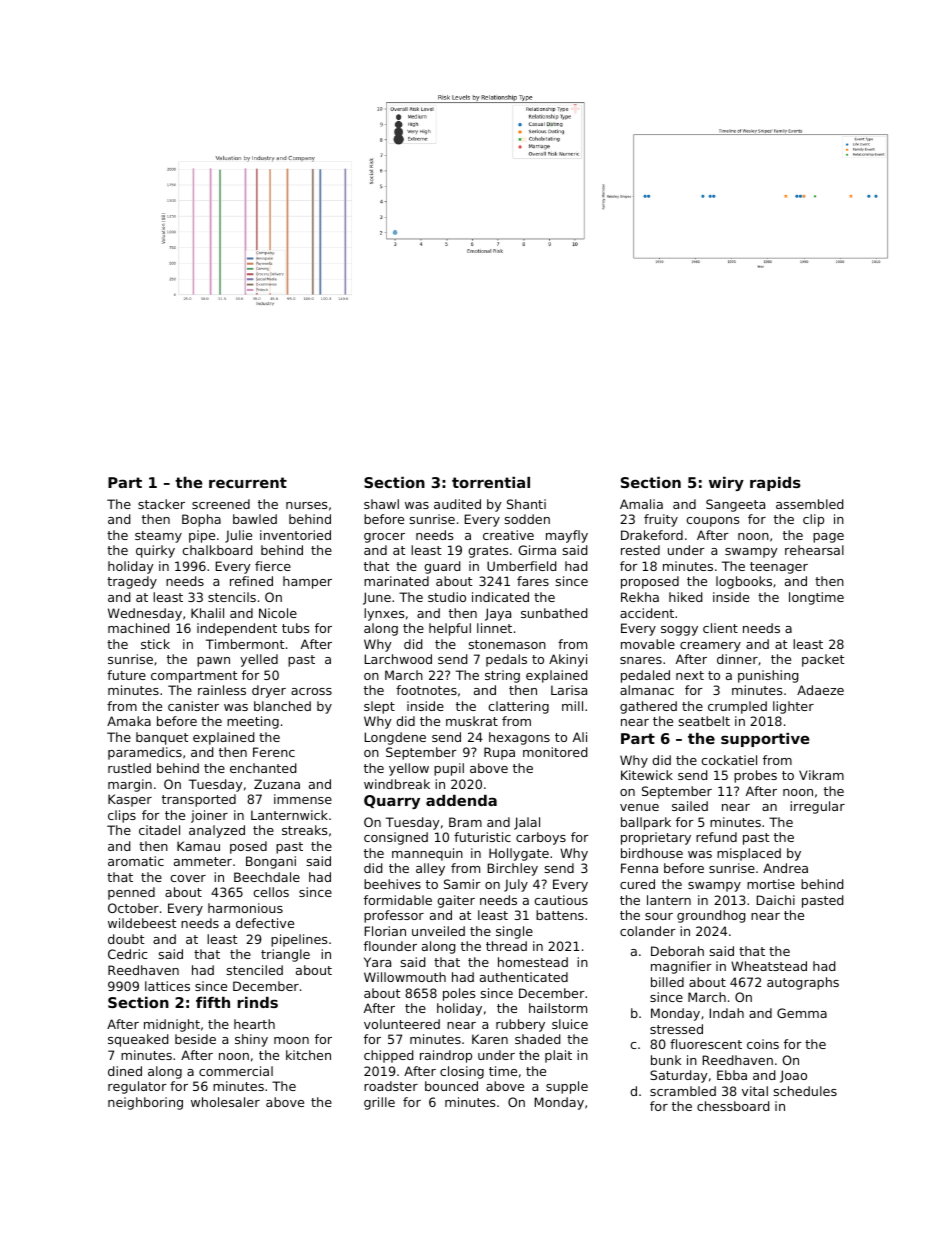 The height and width of the screenshot is (1233, 952). Describe the element at coordinates (145, 1103) in the screenshot. I see `neighboring` at that location.
